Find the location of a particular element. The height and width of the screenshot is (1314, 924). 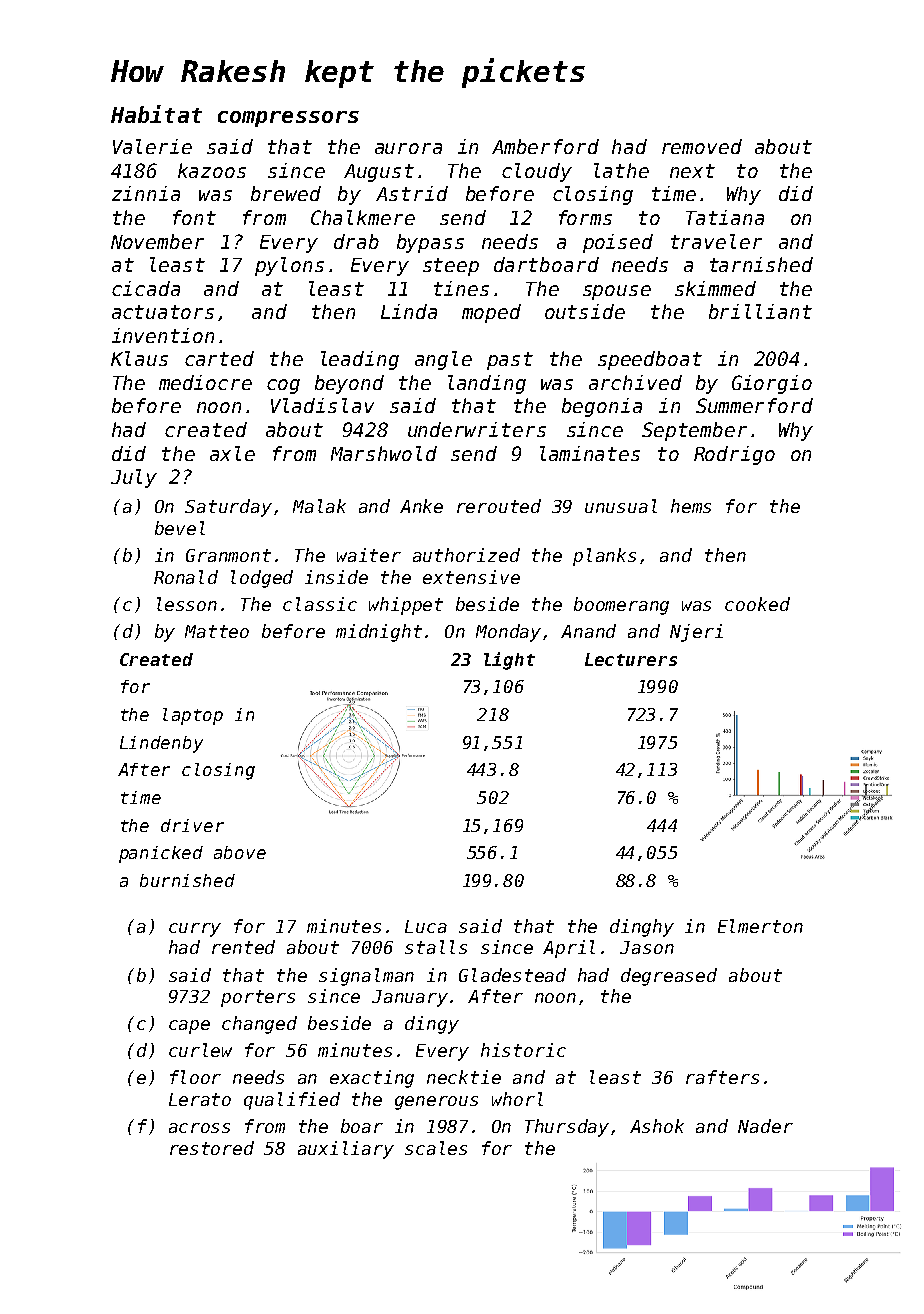

Linda is located at coordinates (409, 311).
